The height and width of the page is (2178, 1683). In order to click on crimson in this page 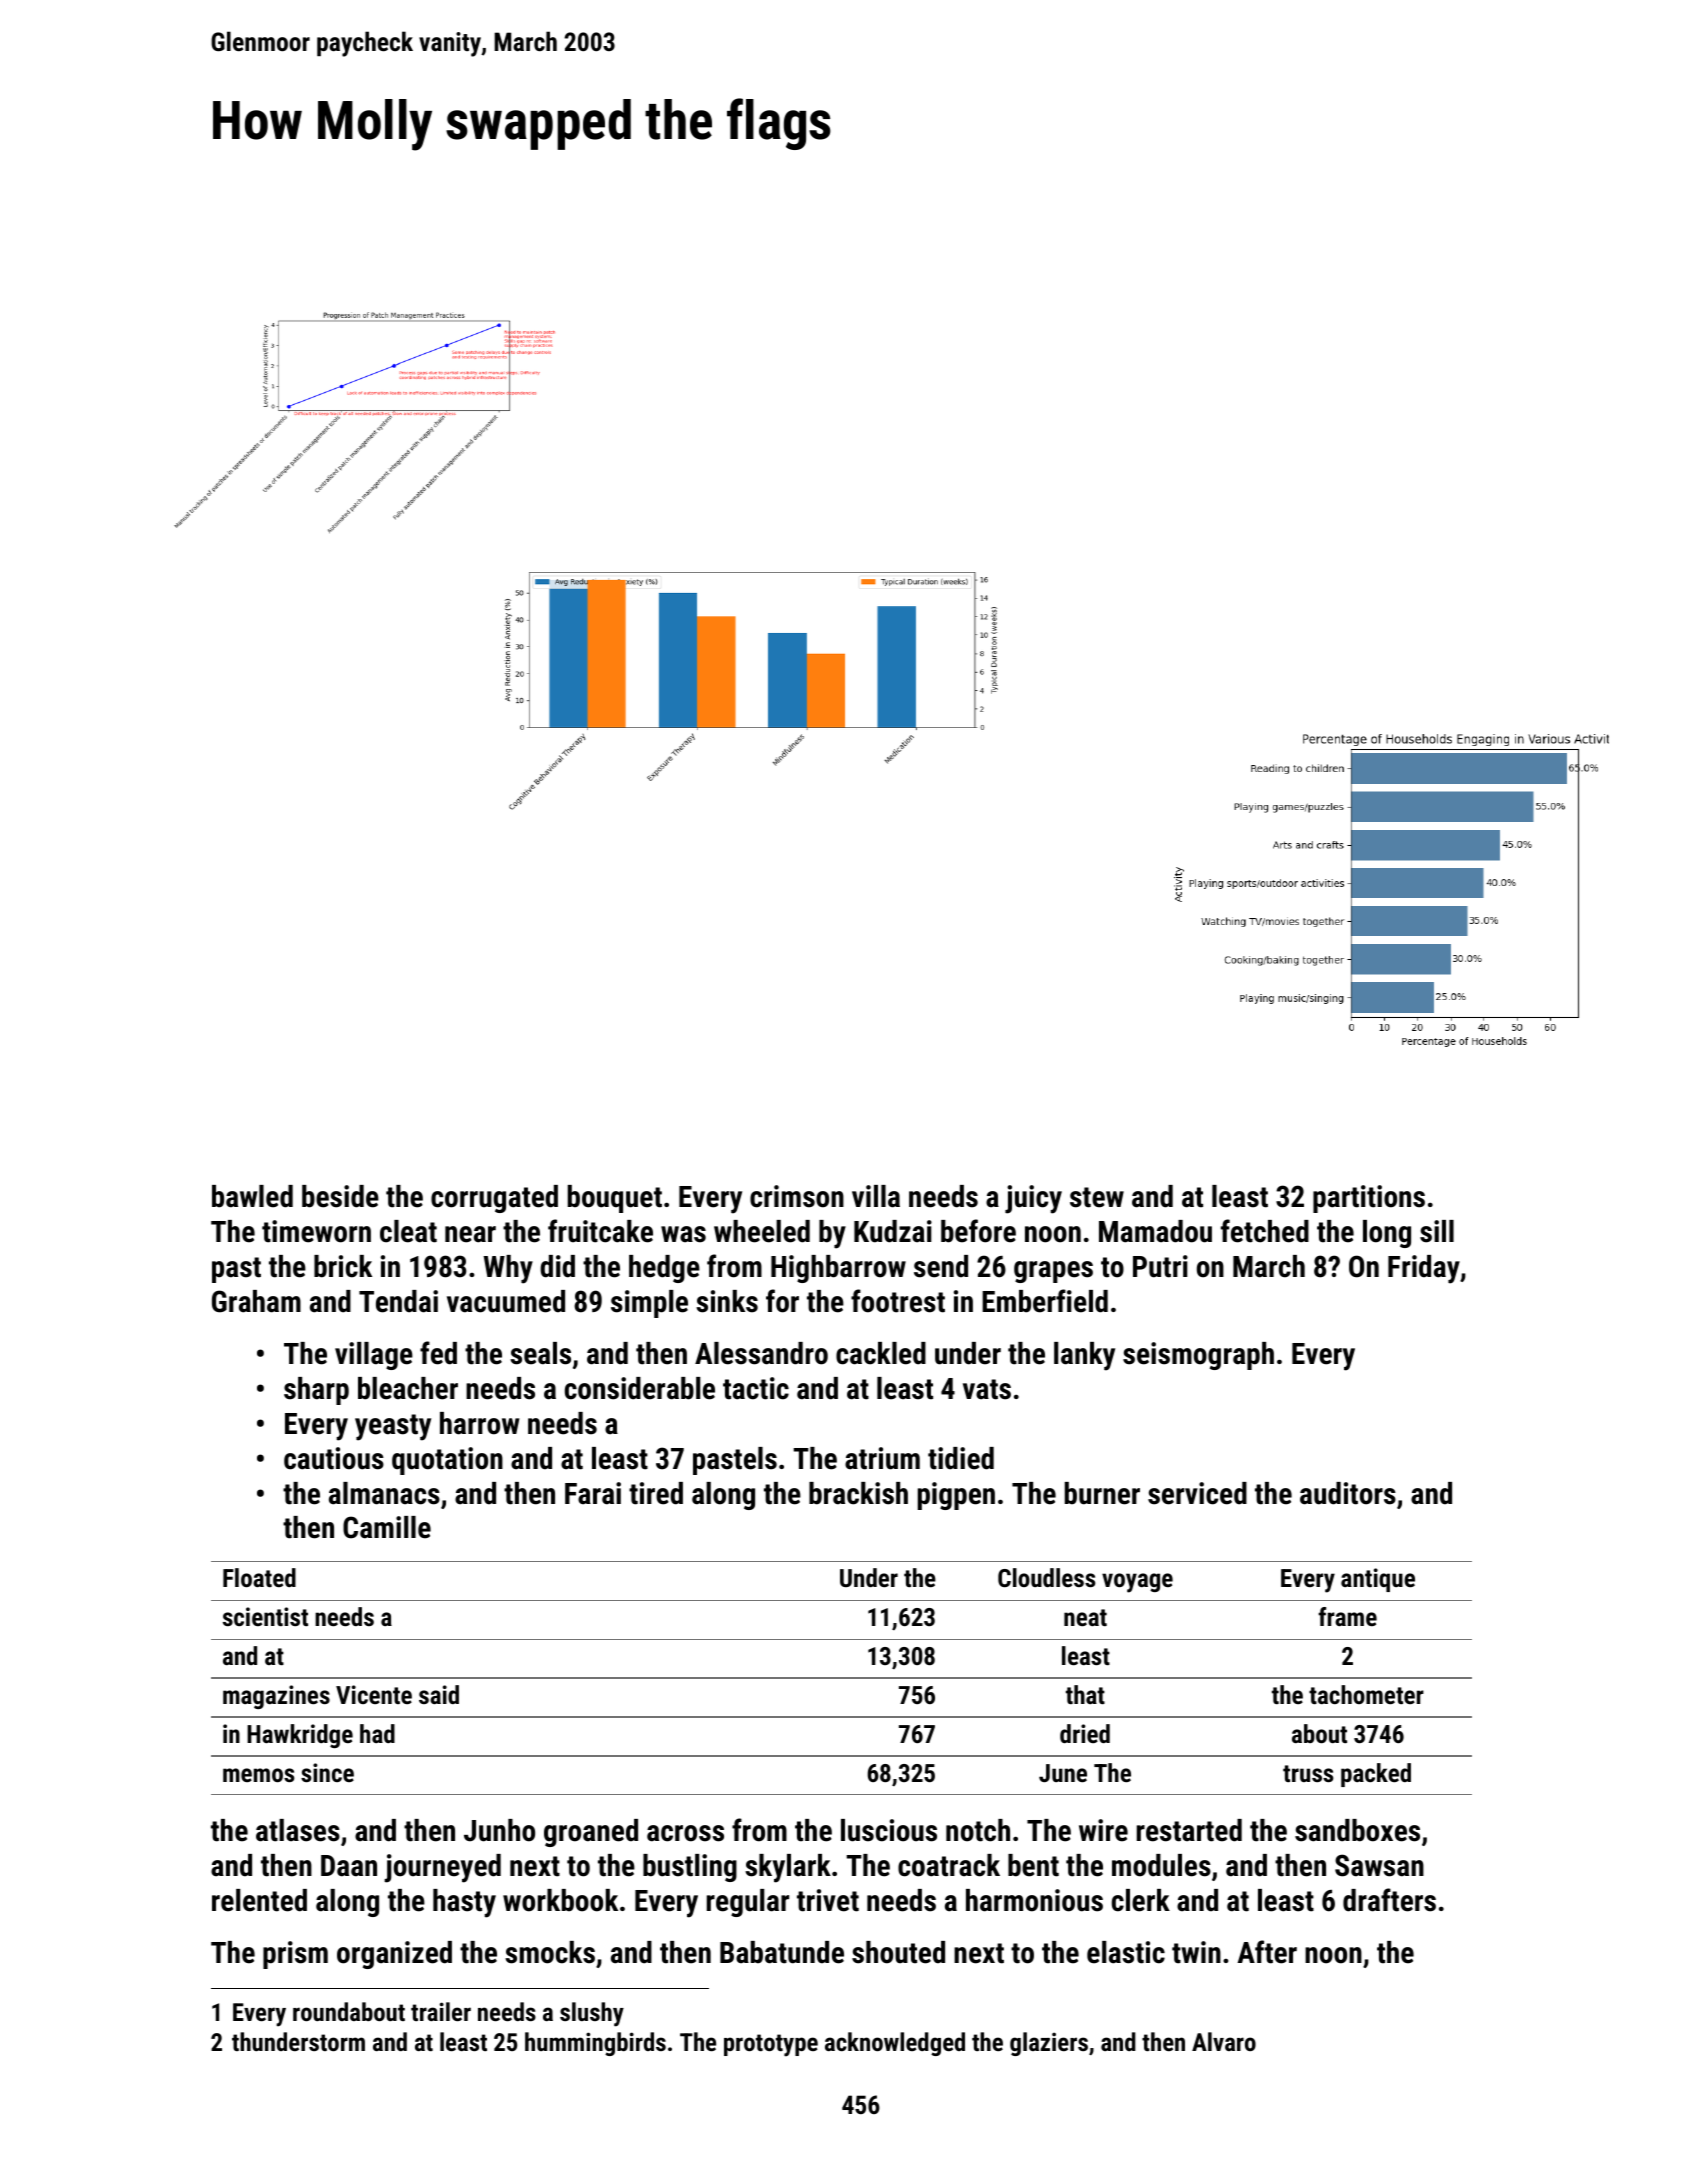, I will do `click(797, 1196)`.
